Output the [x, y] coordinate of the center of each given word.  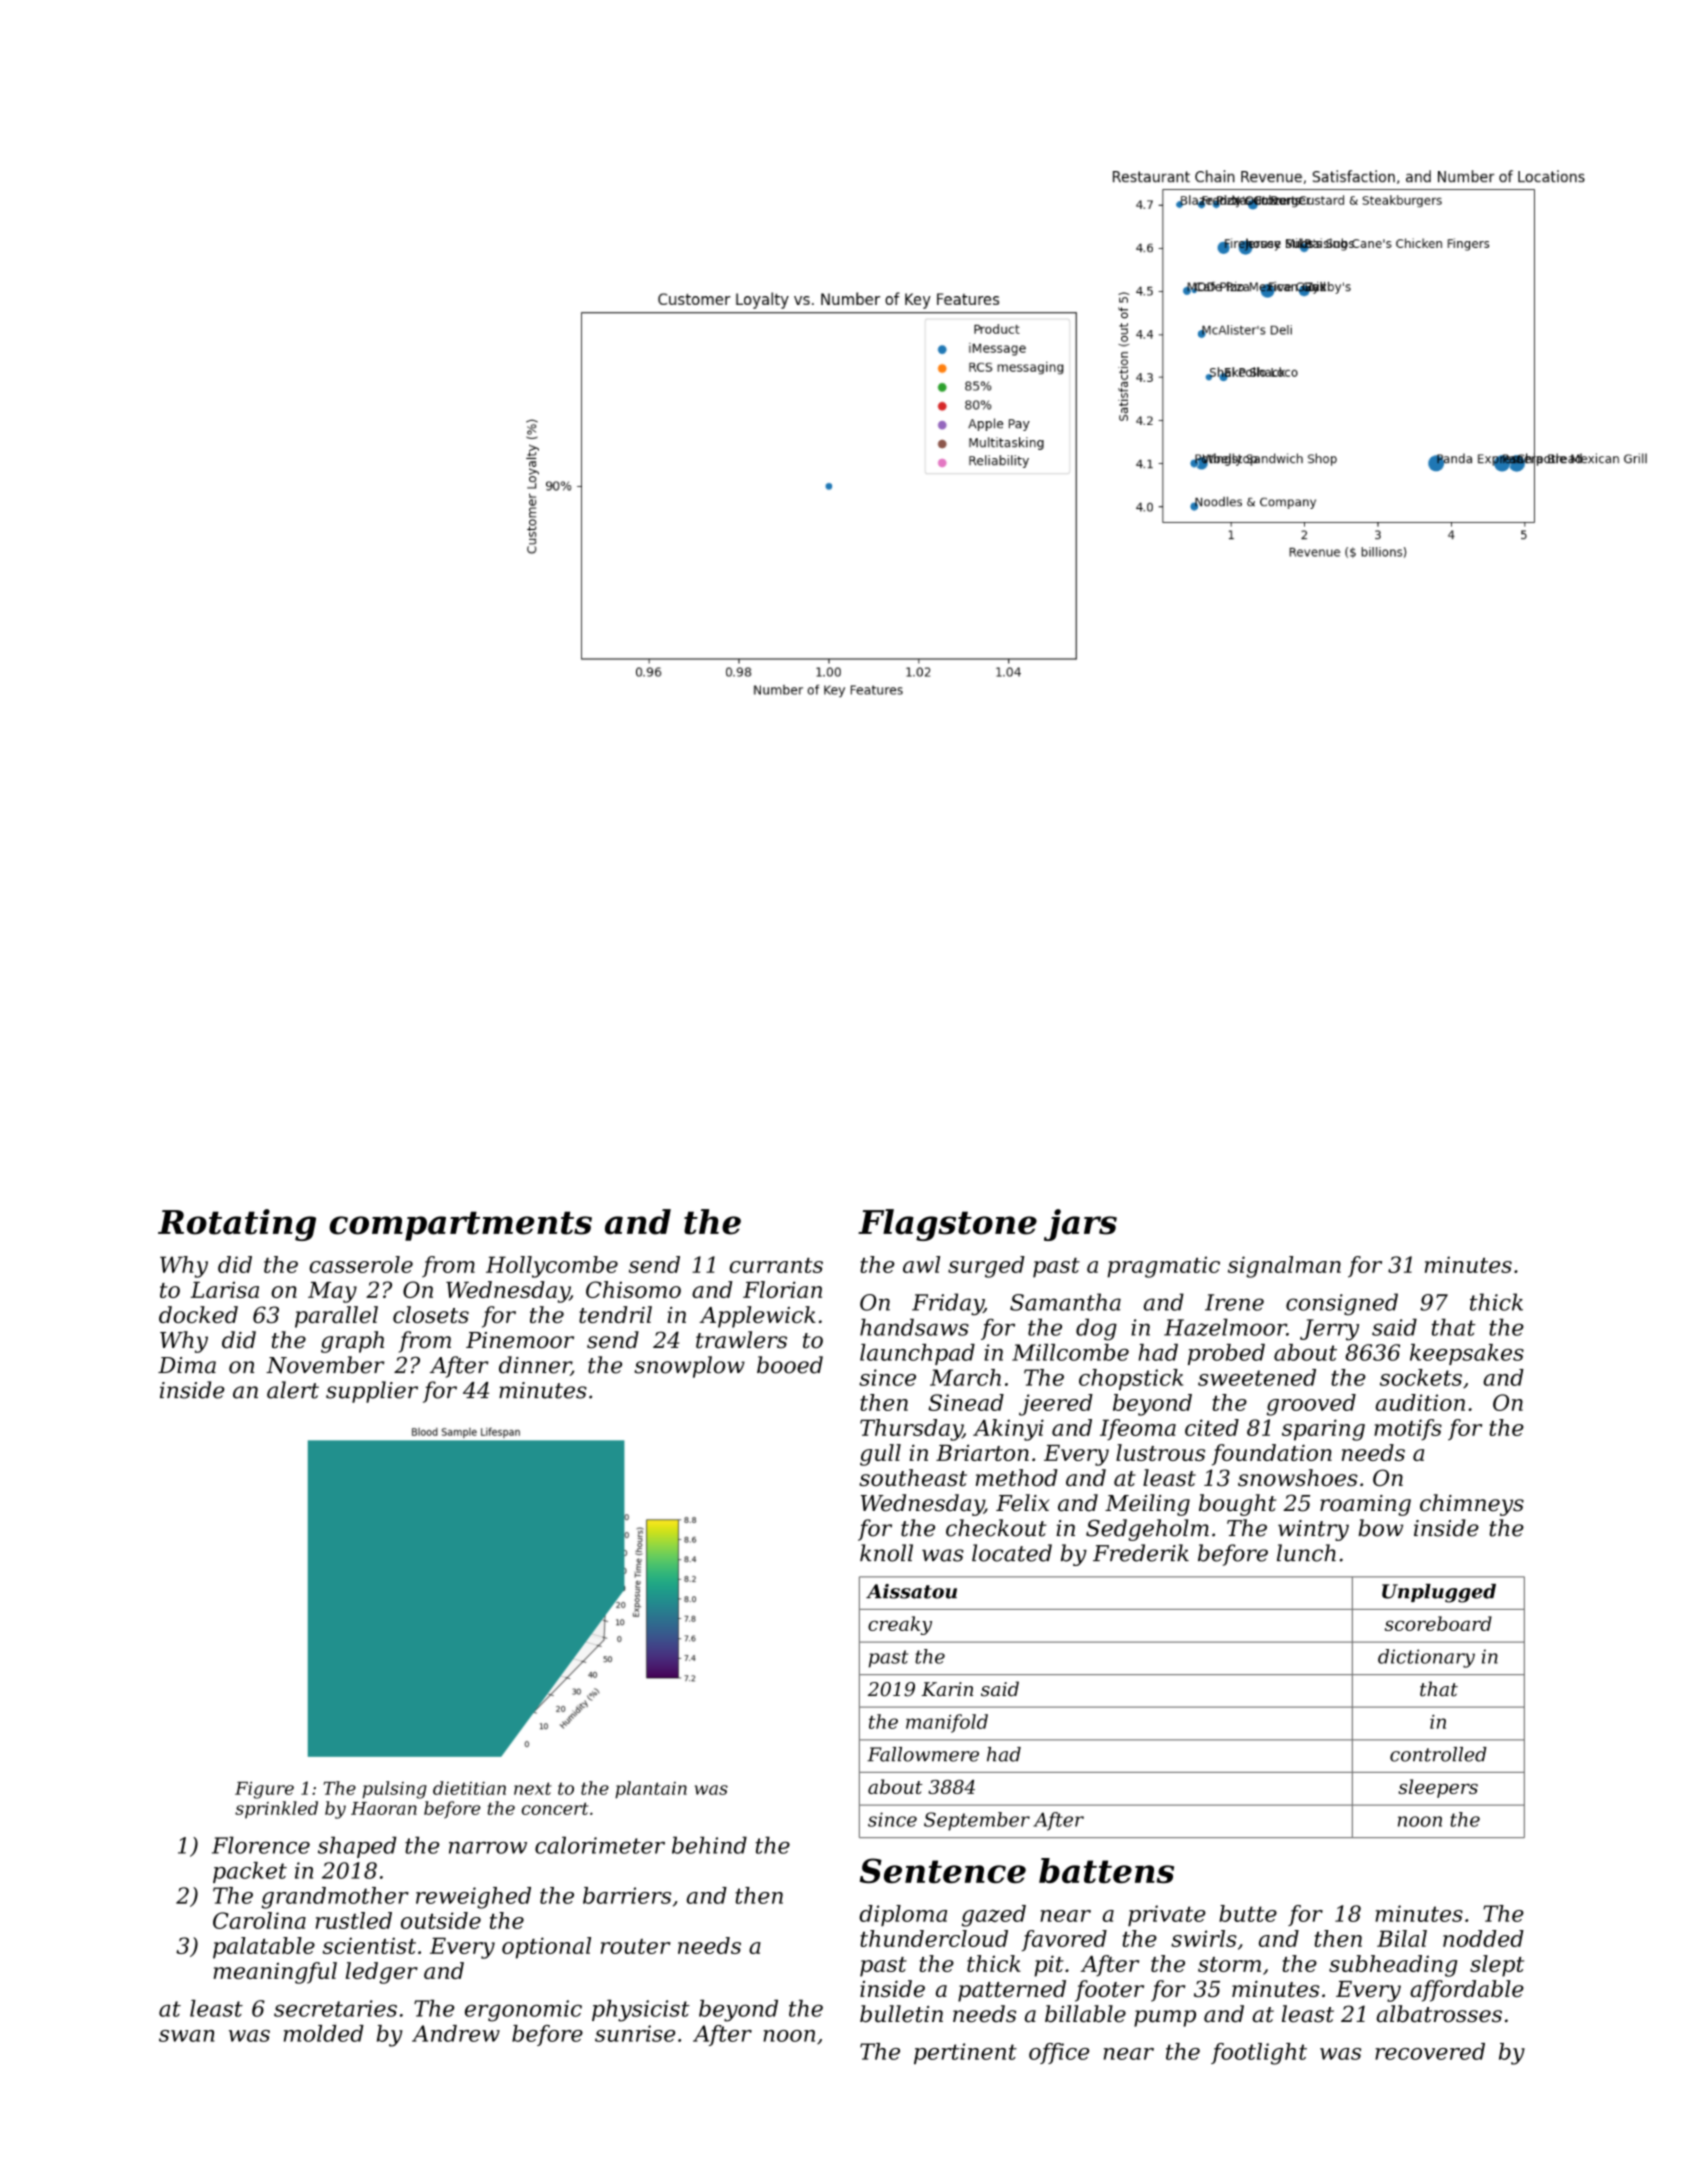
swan [187, 2036]
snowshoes [1298, 1477]
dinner [535, 1366]
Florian [782, 1289]
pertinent [965, 2053]
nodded [1483, 1938]
